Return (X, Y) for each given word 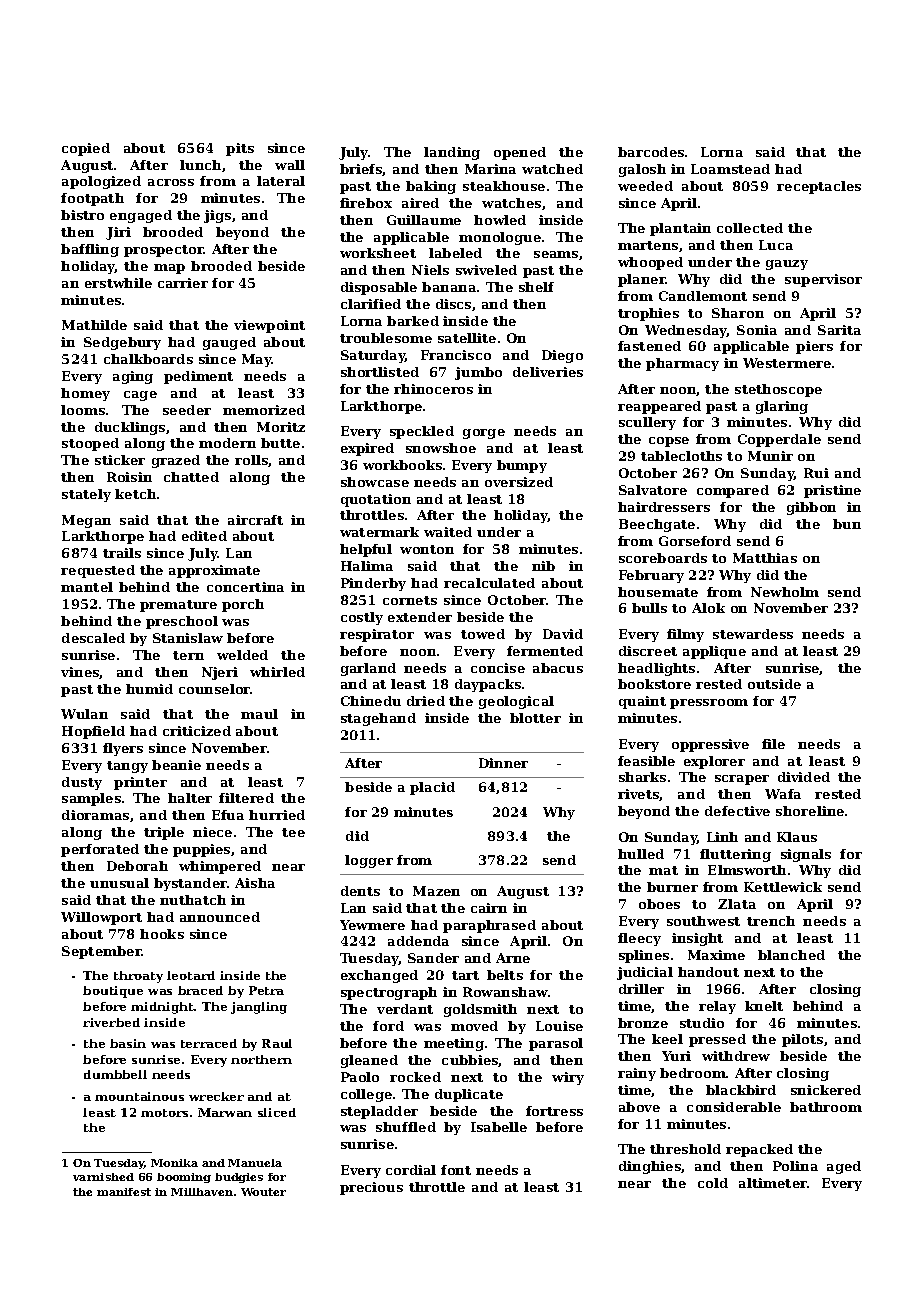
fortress (554, 1111)
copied (86, 149)
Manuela (255, 1163)
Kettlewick (783, 887)
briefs (361, 170)
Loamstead (730, 169)
